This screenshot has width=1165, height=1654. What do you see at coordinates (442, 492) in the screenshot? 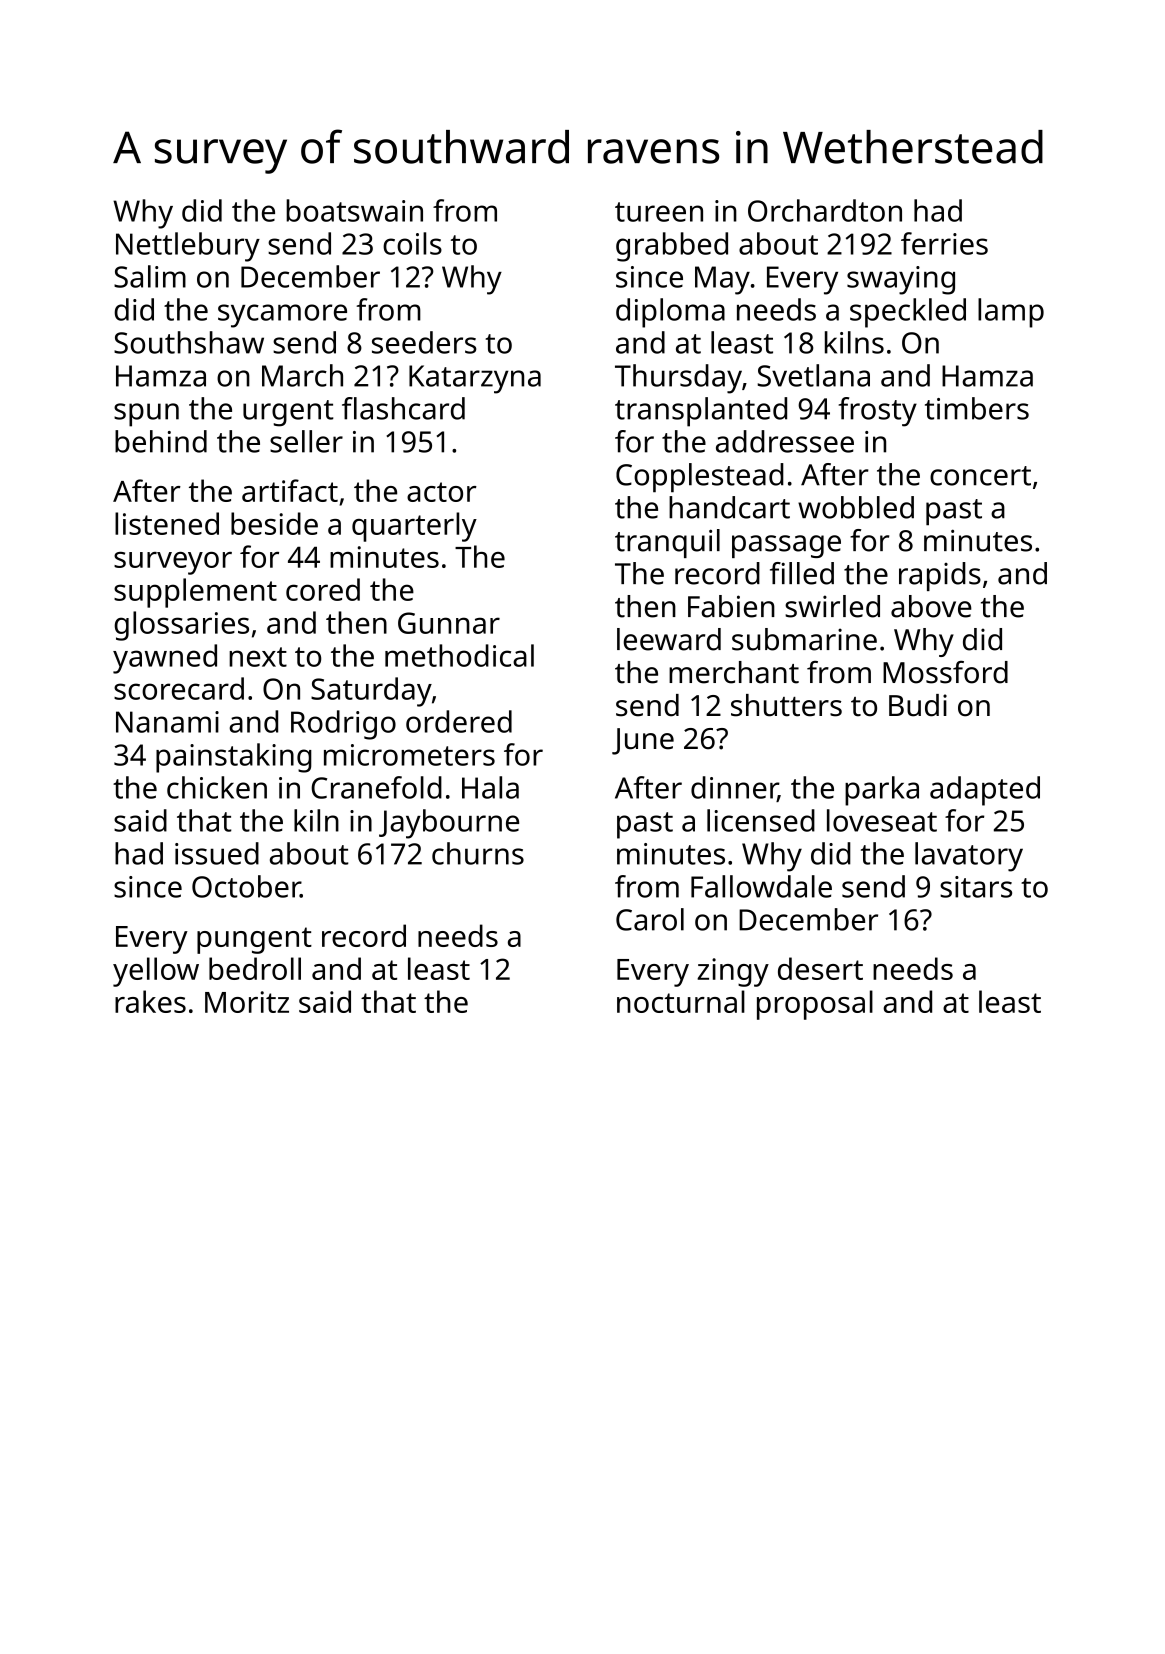
I see `actor` at bounding box center [442, 492].
